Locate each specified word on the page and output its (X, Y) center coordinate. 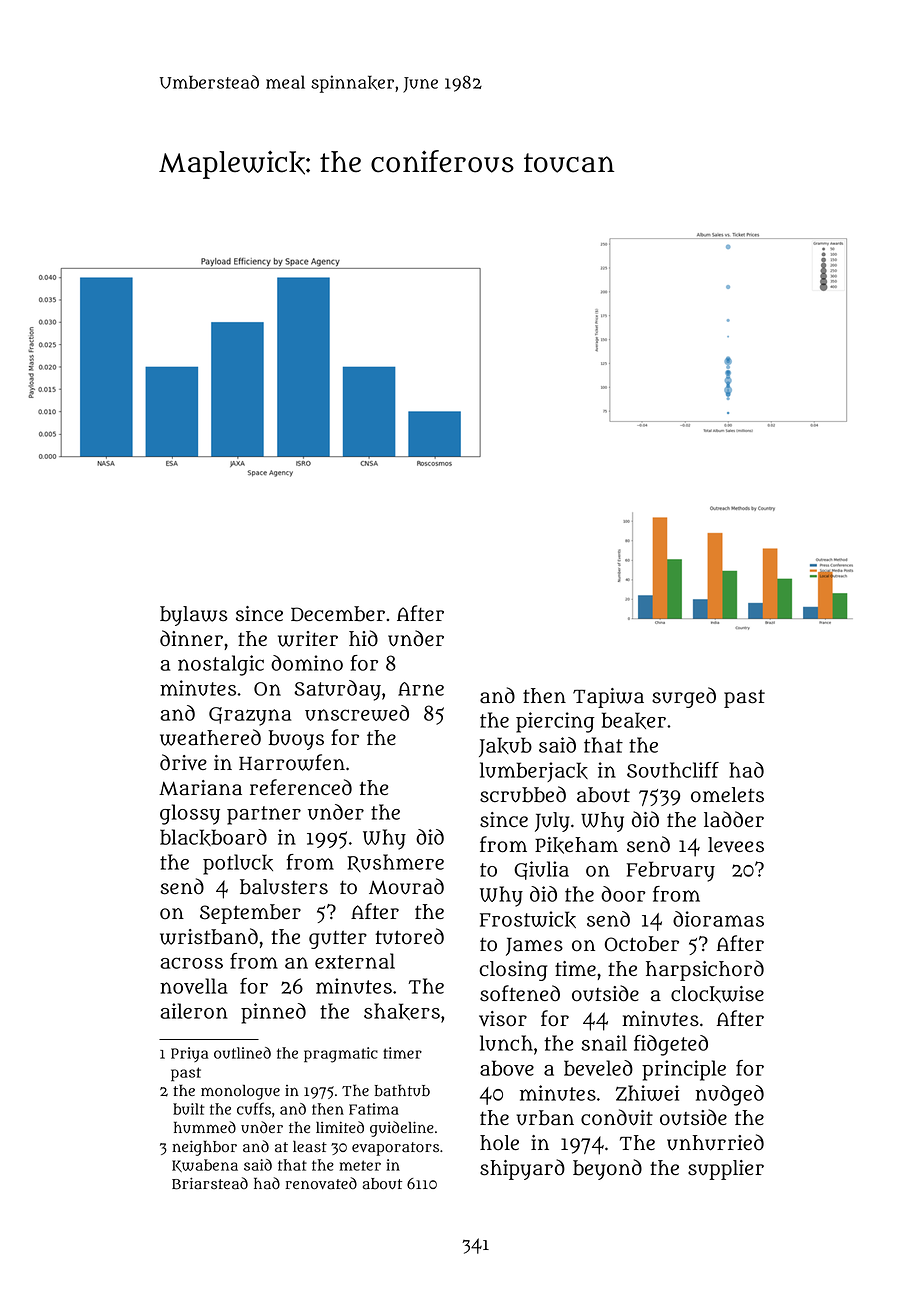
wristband (209, 936)
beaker (634, 720)
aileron (194, 1011)
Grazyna (250, 716)
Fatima (374, 1109)
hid (363, 638)
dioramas (718, 919)
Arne (421, 689)
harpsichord (705, 970)
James (534, 946)
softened (520, 993)
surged (684, 697)
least (310, 1146)
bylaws (194, 616)
